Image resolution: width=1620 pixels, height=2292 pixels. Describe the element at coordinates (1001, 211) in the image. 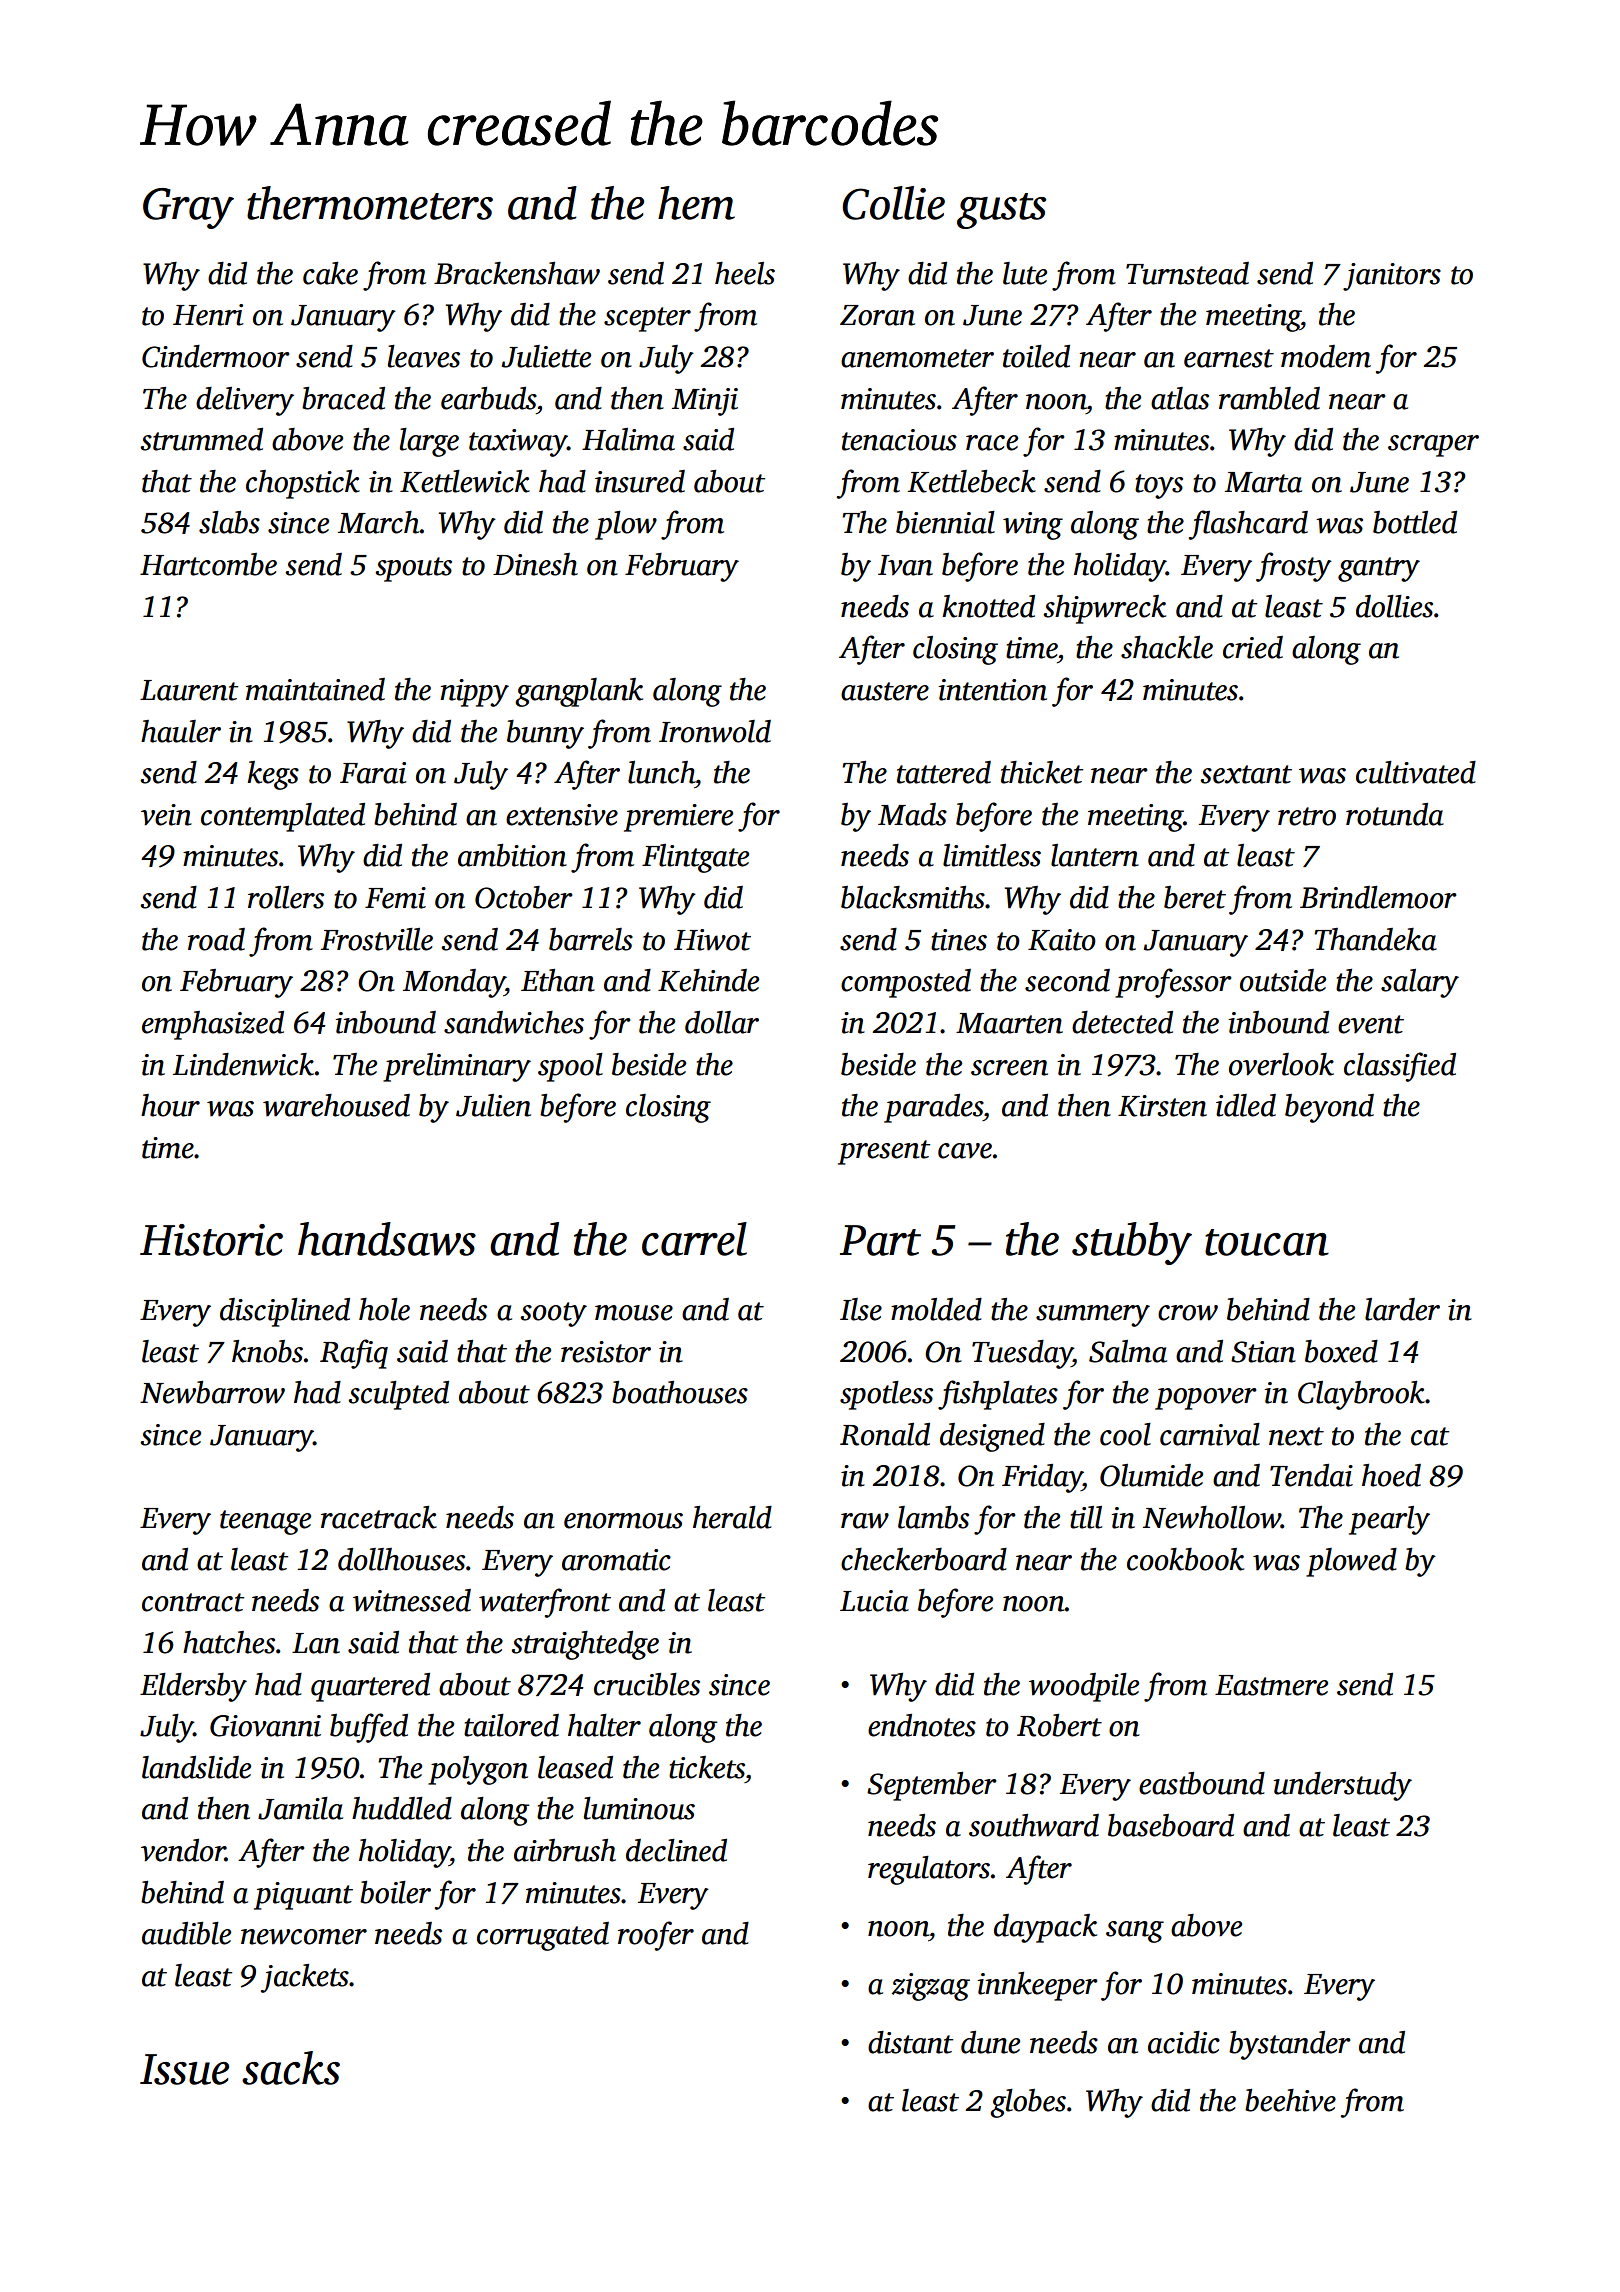

I see `gusts` at that location.
